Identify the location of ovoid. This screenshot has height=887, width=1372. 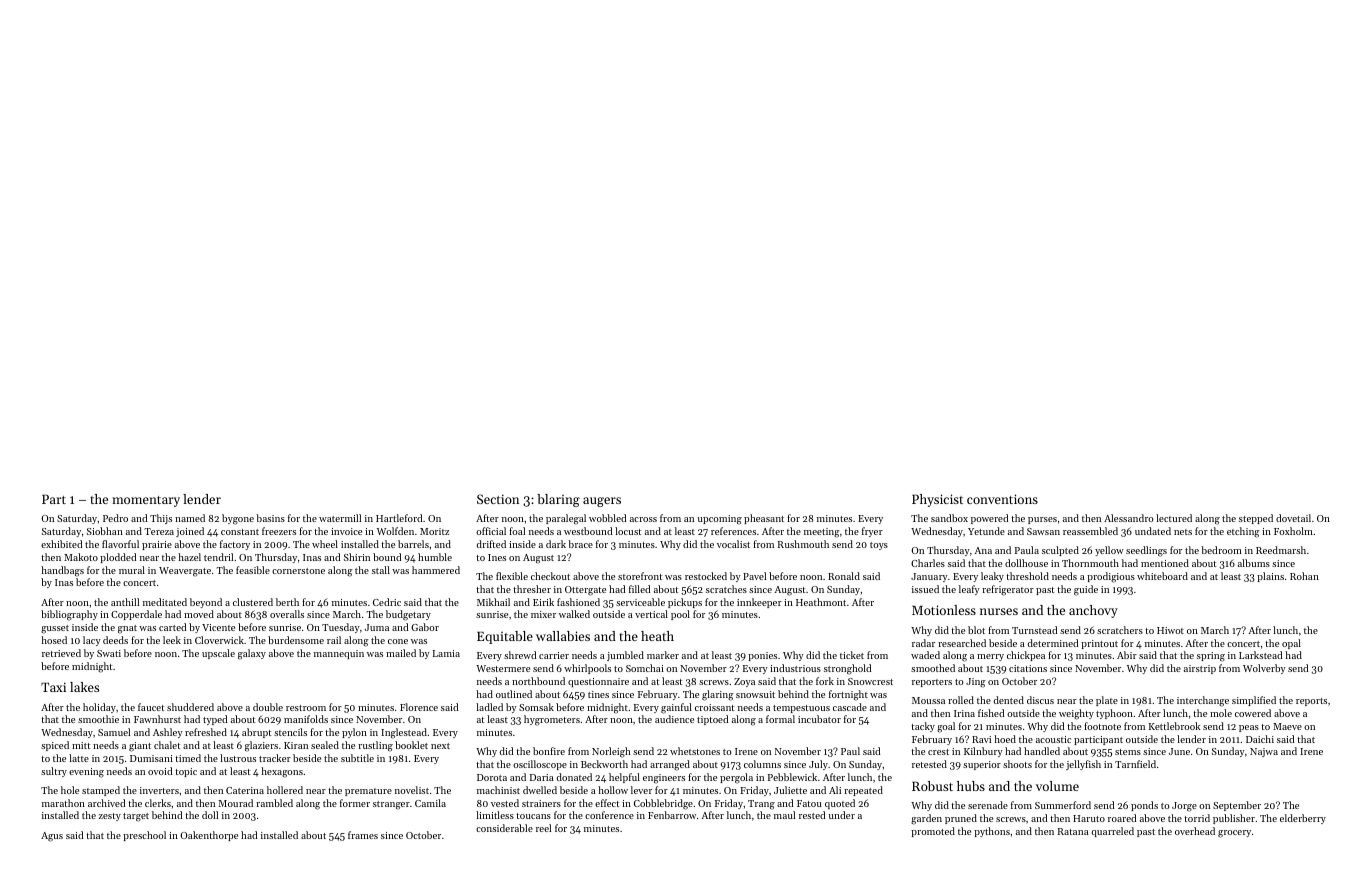
(160, 771).
